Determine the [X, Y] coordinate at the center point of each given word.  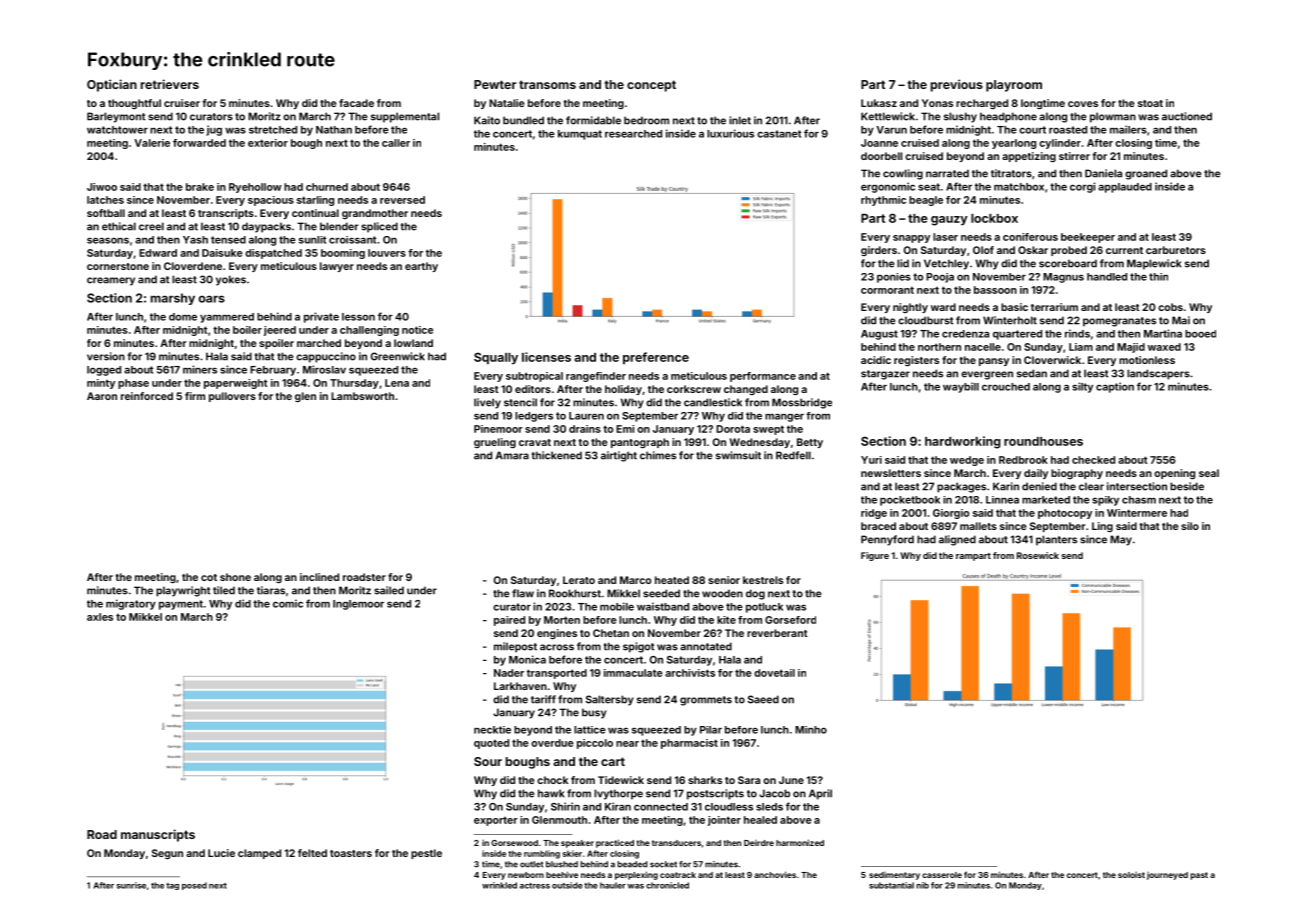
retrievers [170, 84]
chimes [658, 455]
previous [957, 85]
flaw [523, 593]
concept [651, 86]
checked [1093, 460]
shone [235, 577]
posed [194, 886]
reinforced [147, 396]
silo [1190, 526]
